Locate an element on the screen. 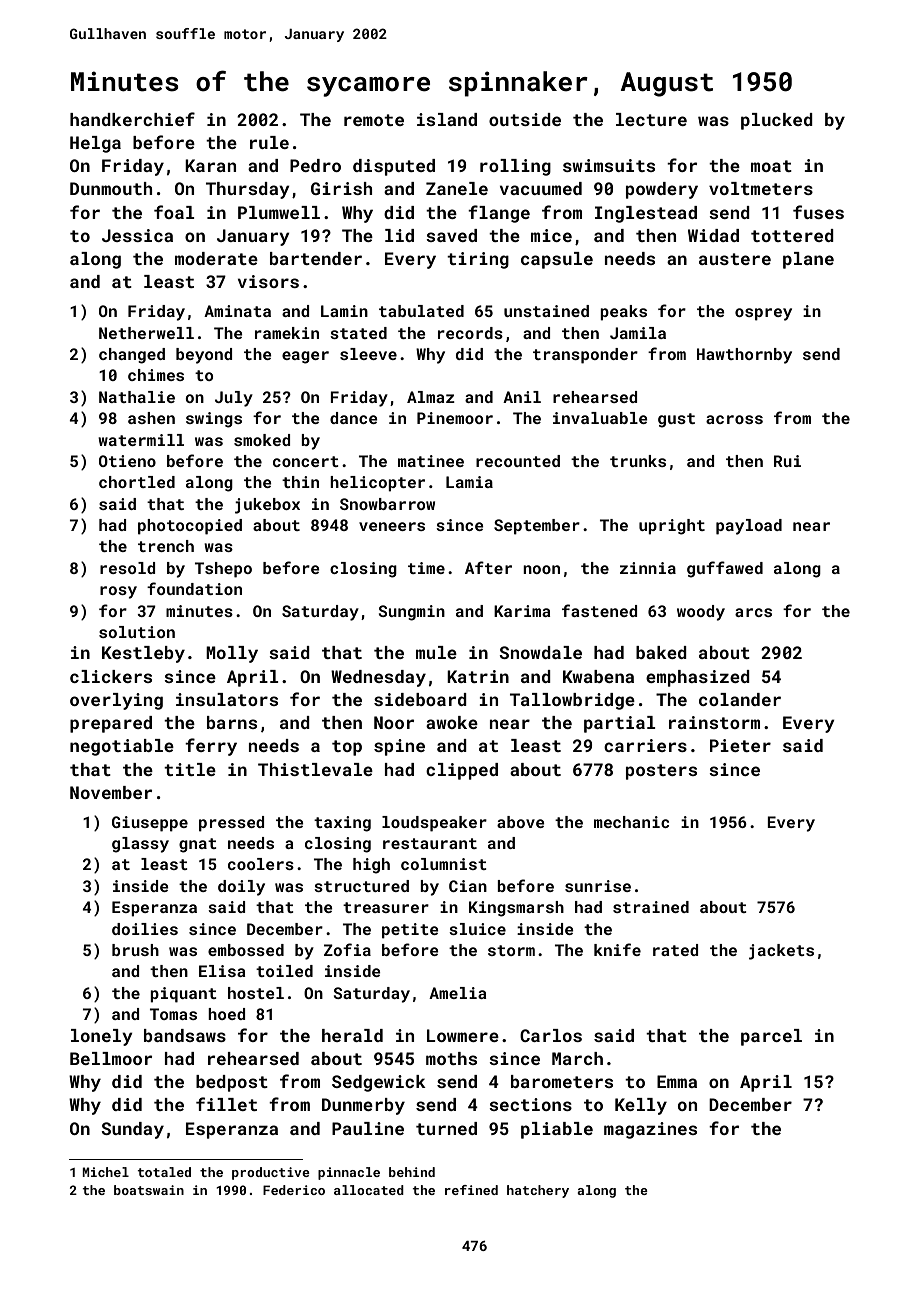 The image size is (924, 1308). plucked is located at coordinates (777, 121).
